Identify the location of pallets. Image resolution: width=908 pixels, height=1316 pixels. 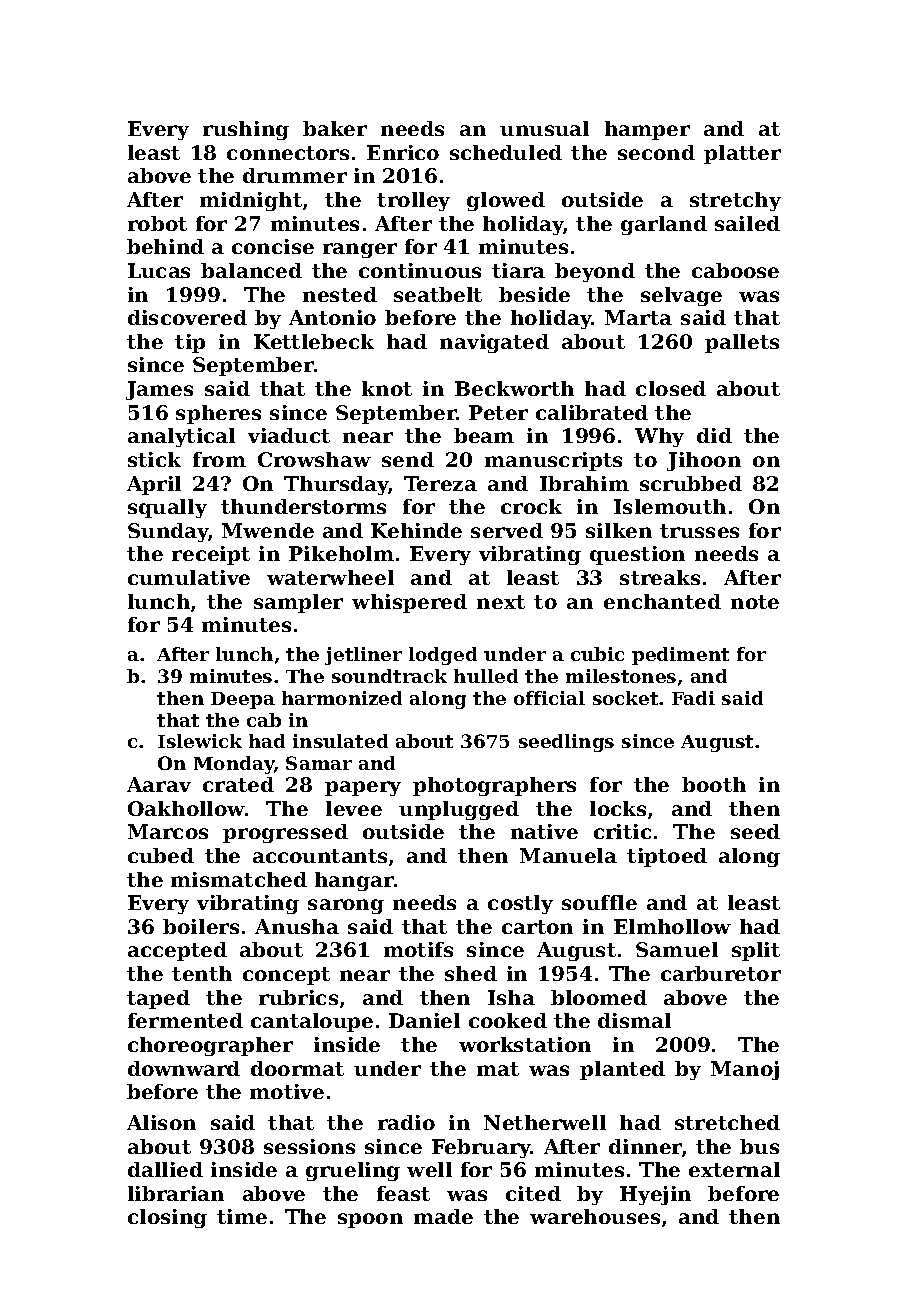
(742, 343).
